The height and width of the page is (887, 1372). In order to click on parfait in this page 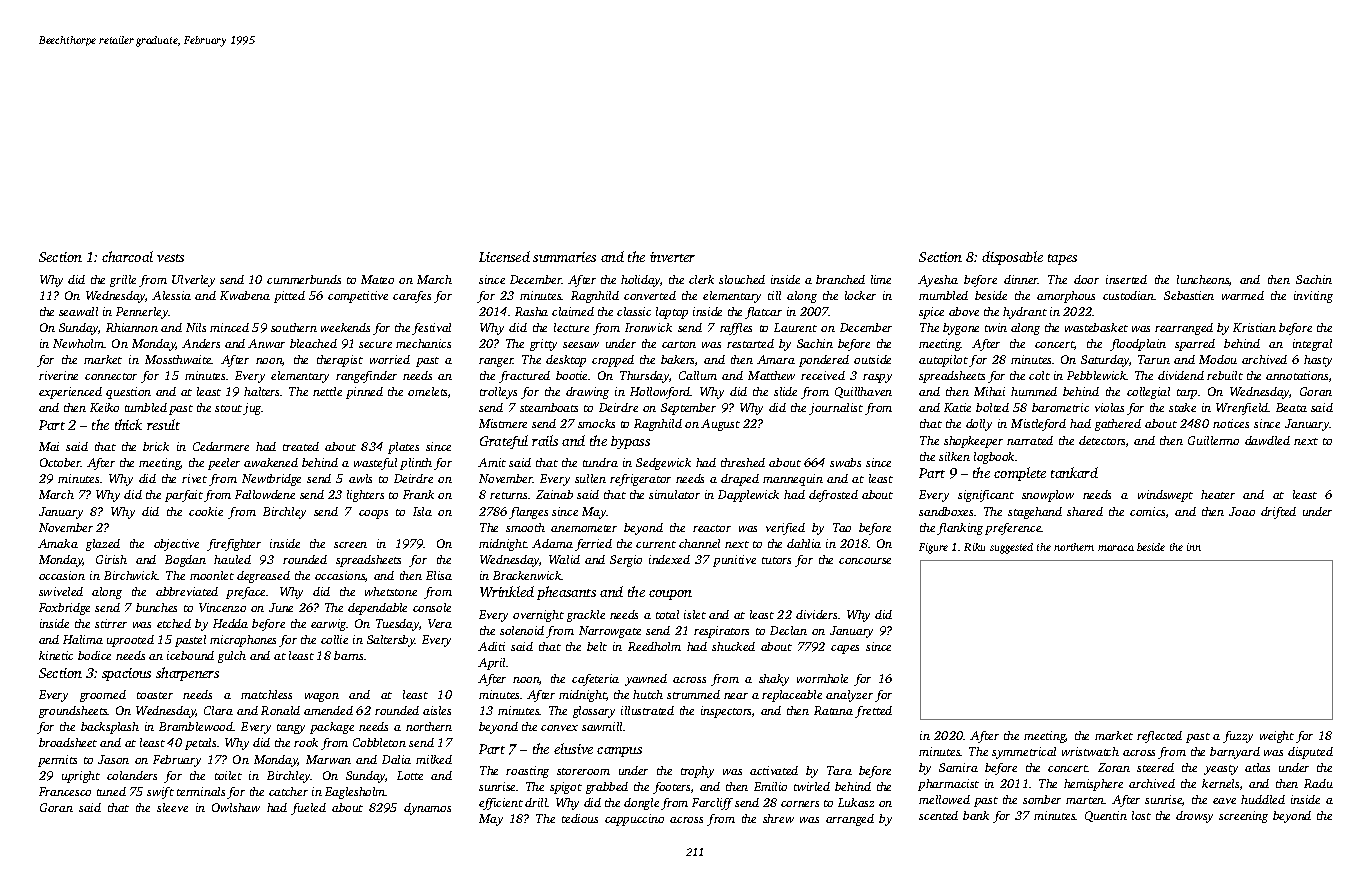, I will do `click(184, 496)`.
